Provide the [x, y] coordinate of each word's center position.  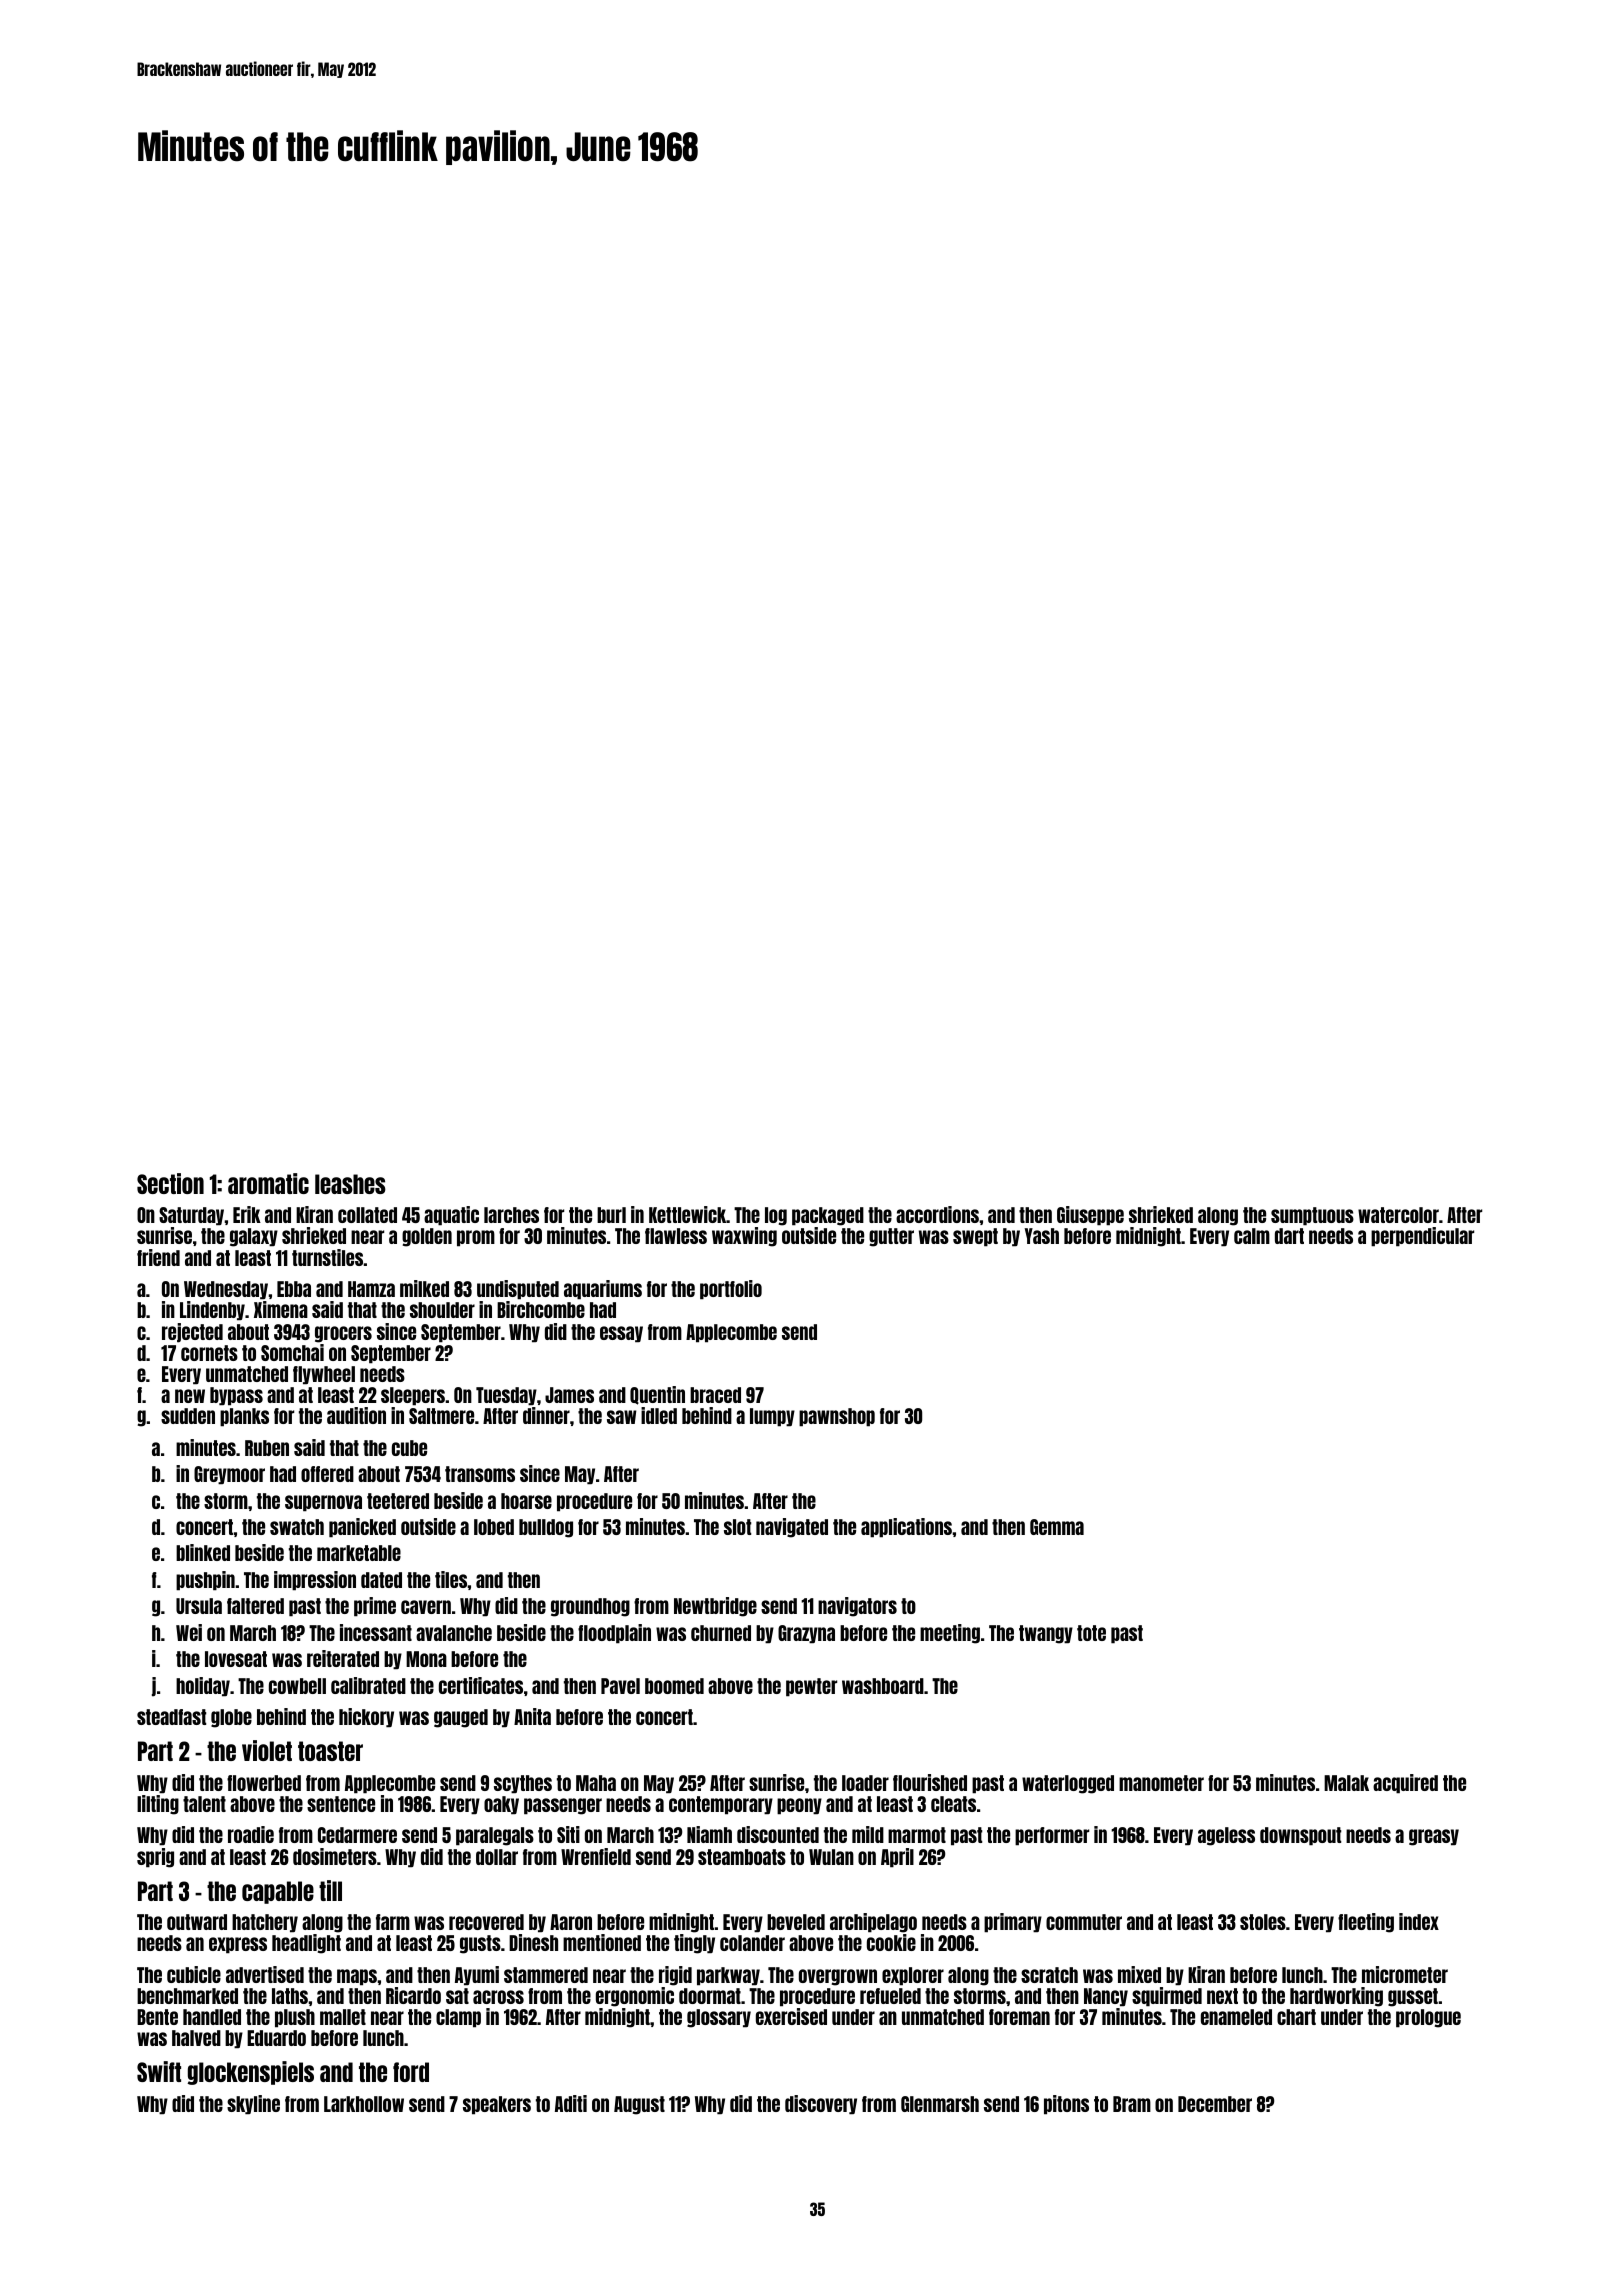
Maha [596, 1783]
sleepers [413, 1396]
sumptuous [1312, 1216]
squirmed [1167, 1997]
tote [1091, 1633]
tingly [694, 1944]
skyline [253, 2105]
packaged [828, 1216]
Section [170, 1183]
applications [906, 1528]
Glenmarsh [940, 2104]
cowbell [297, 1686]
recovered [486, 1922]
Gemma [1057, 1527]
